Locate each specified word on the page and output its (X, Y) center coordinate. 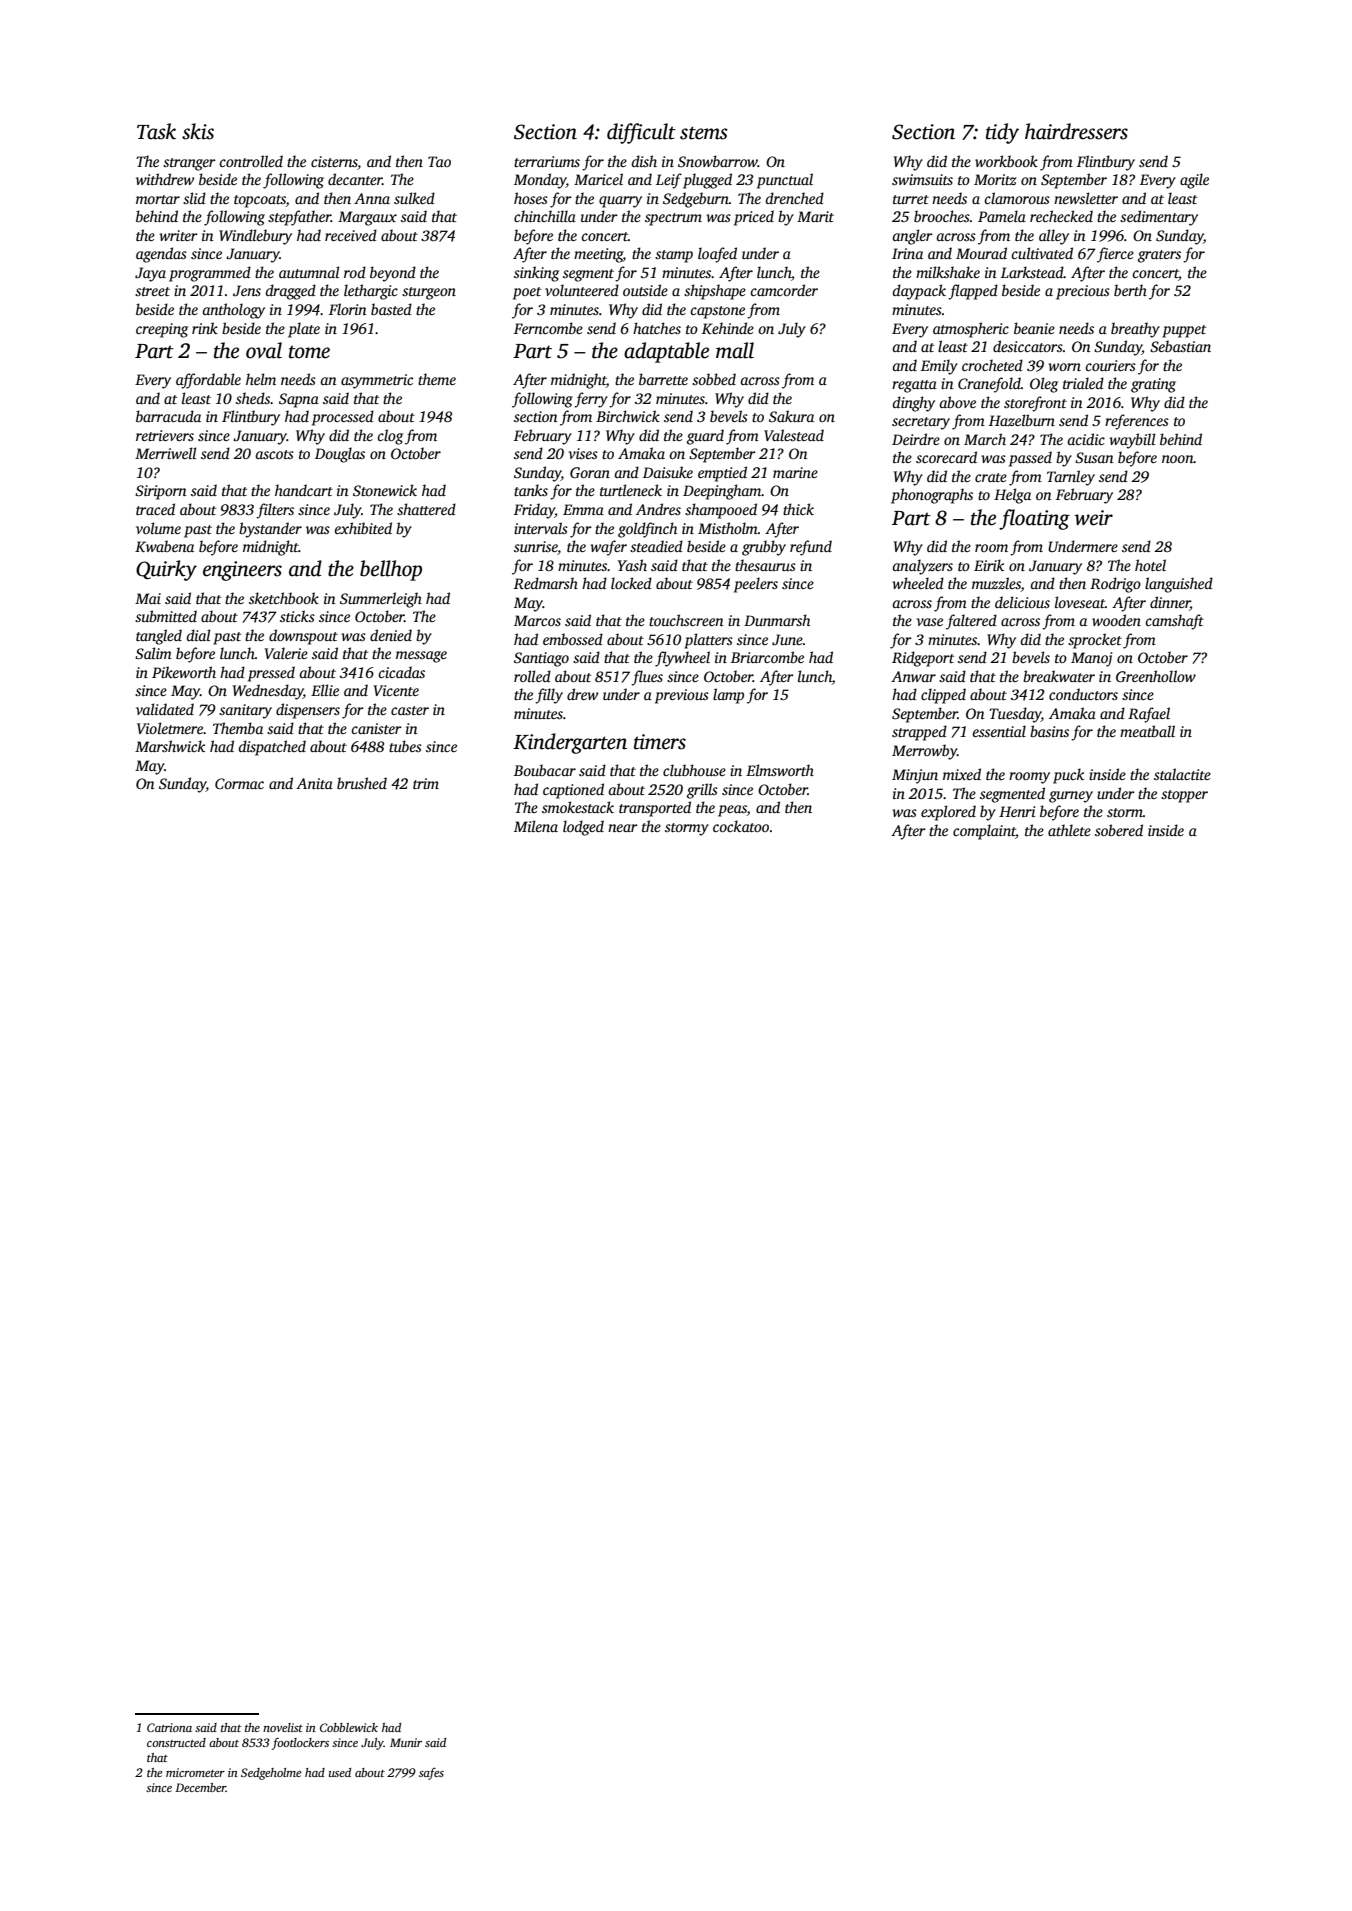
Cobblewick (349, 1727)
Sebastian (1180, 346)
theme (437, 379)
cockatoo (741, 826)
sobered (1119, 830)
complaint (984, 832)
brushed (362, 783)
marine (795, 472)
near (623, 828)
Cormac (239, 783)
